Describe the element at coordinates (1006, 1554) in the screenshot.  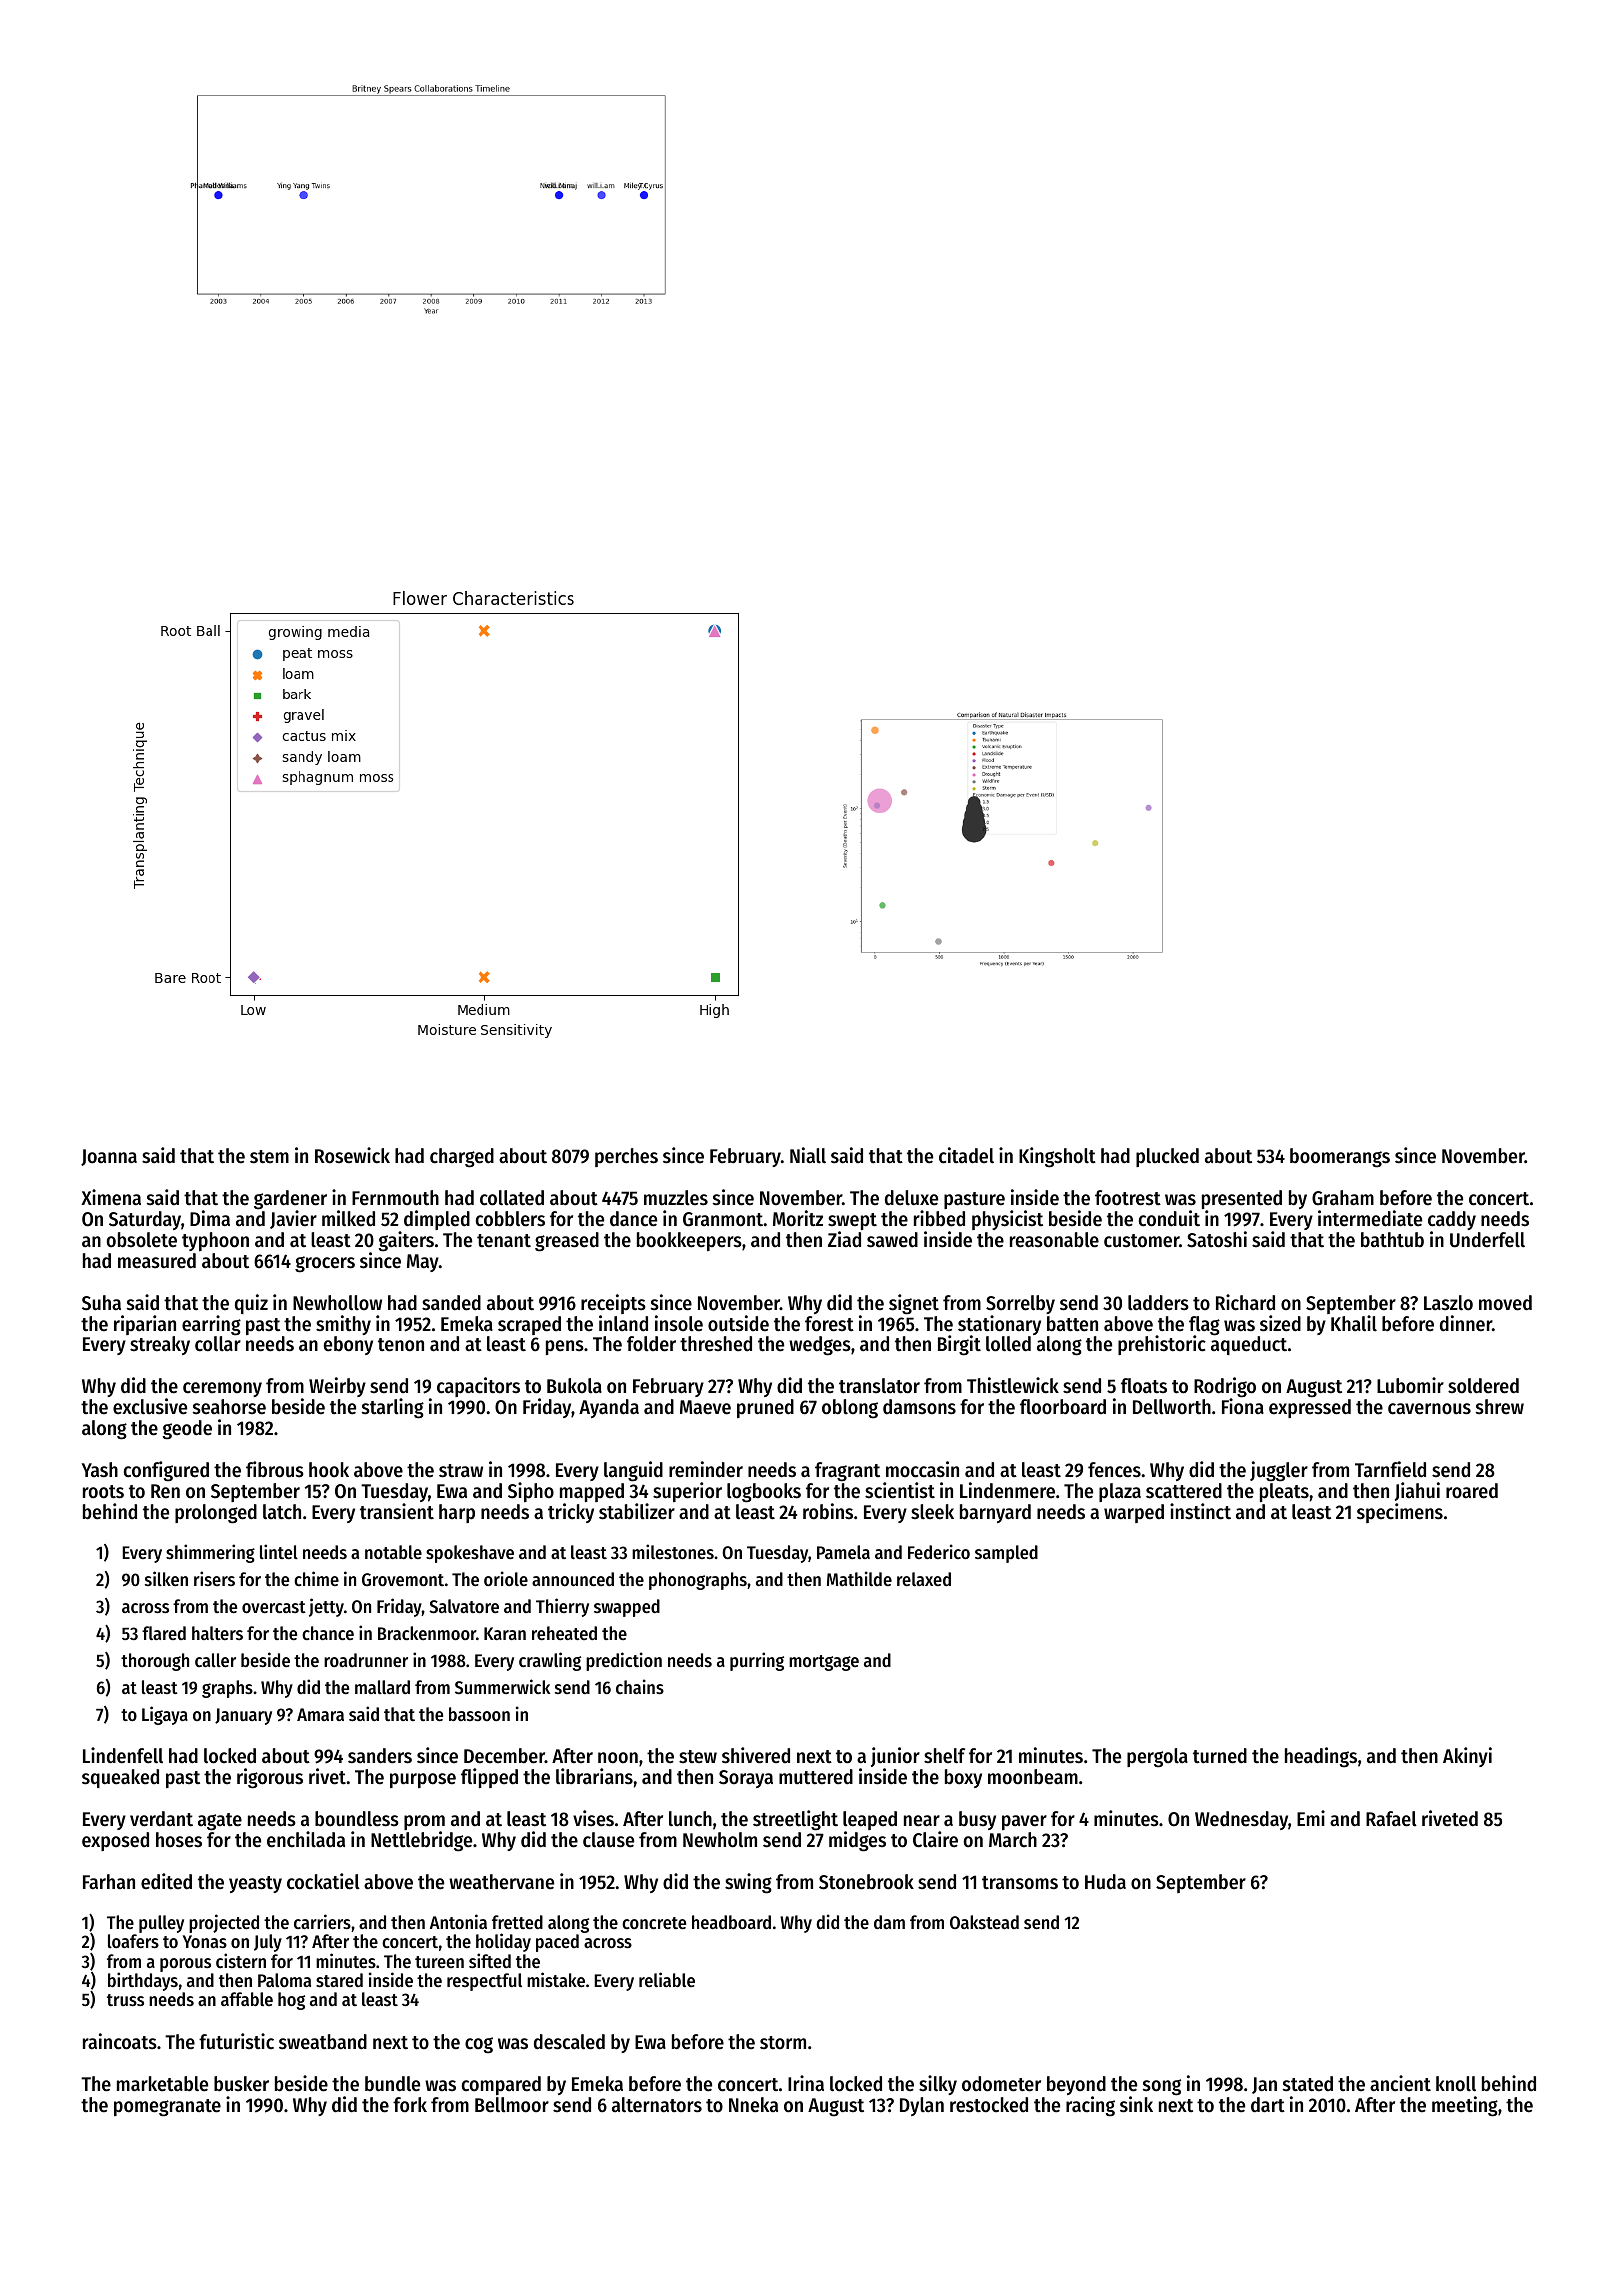
I see `sampled` at that location.
